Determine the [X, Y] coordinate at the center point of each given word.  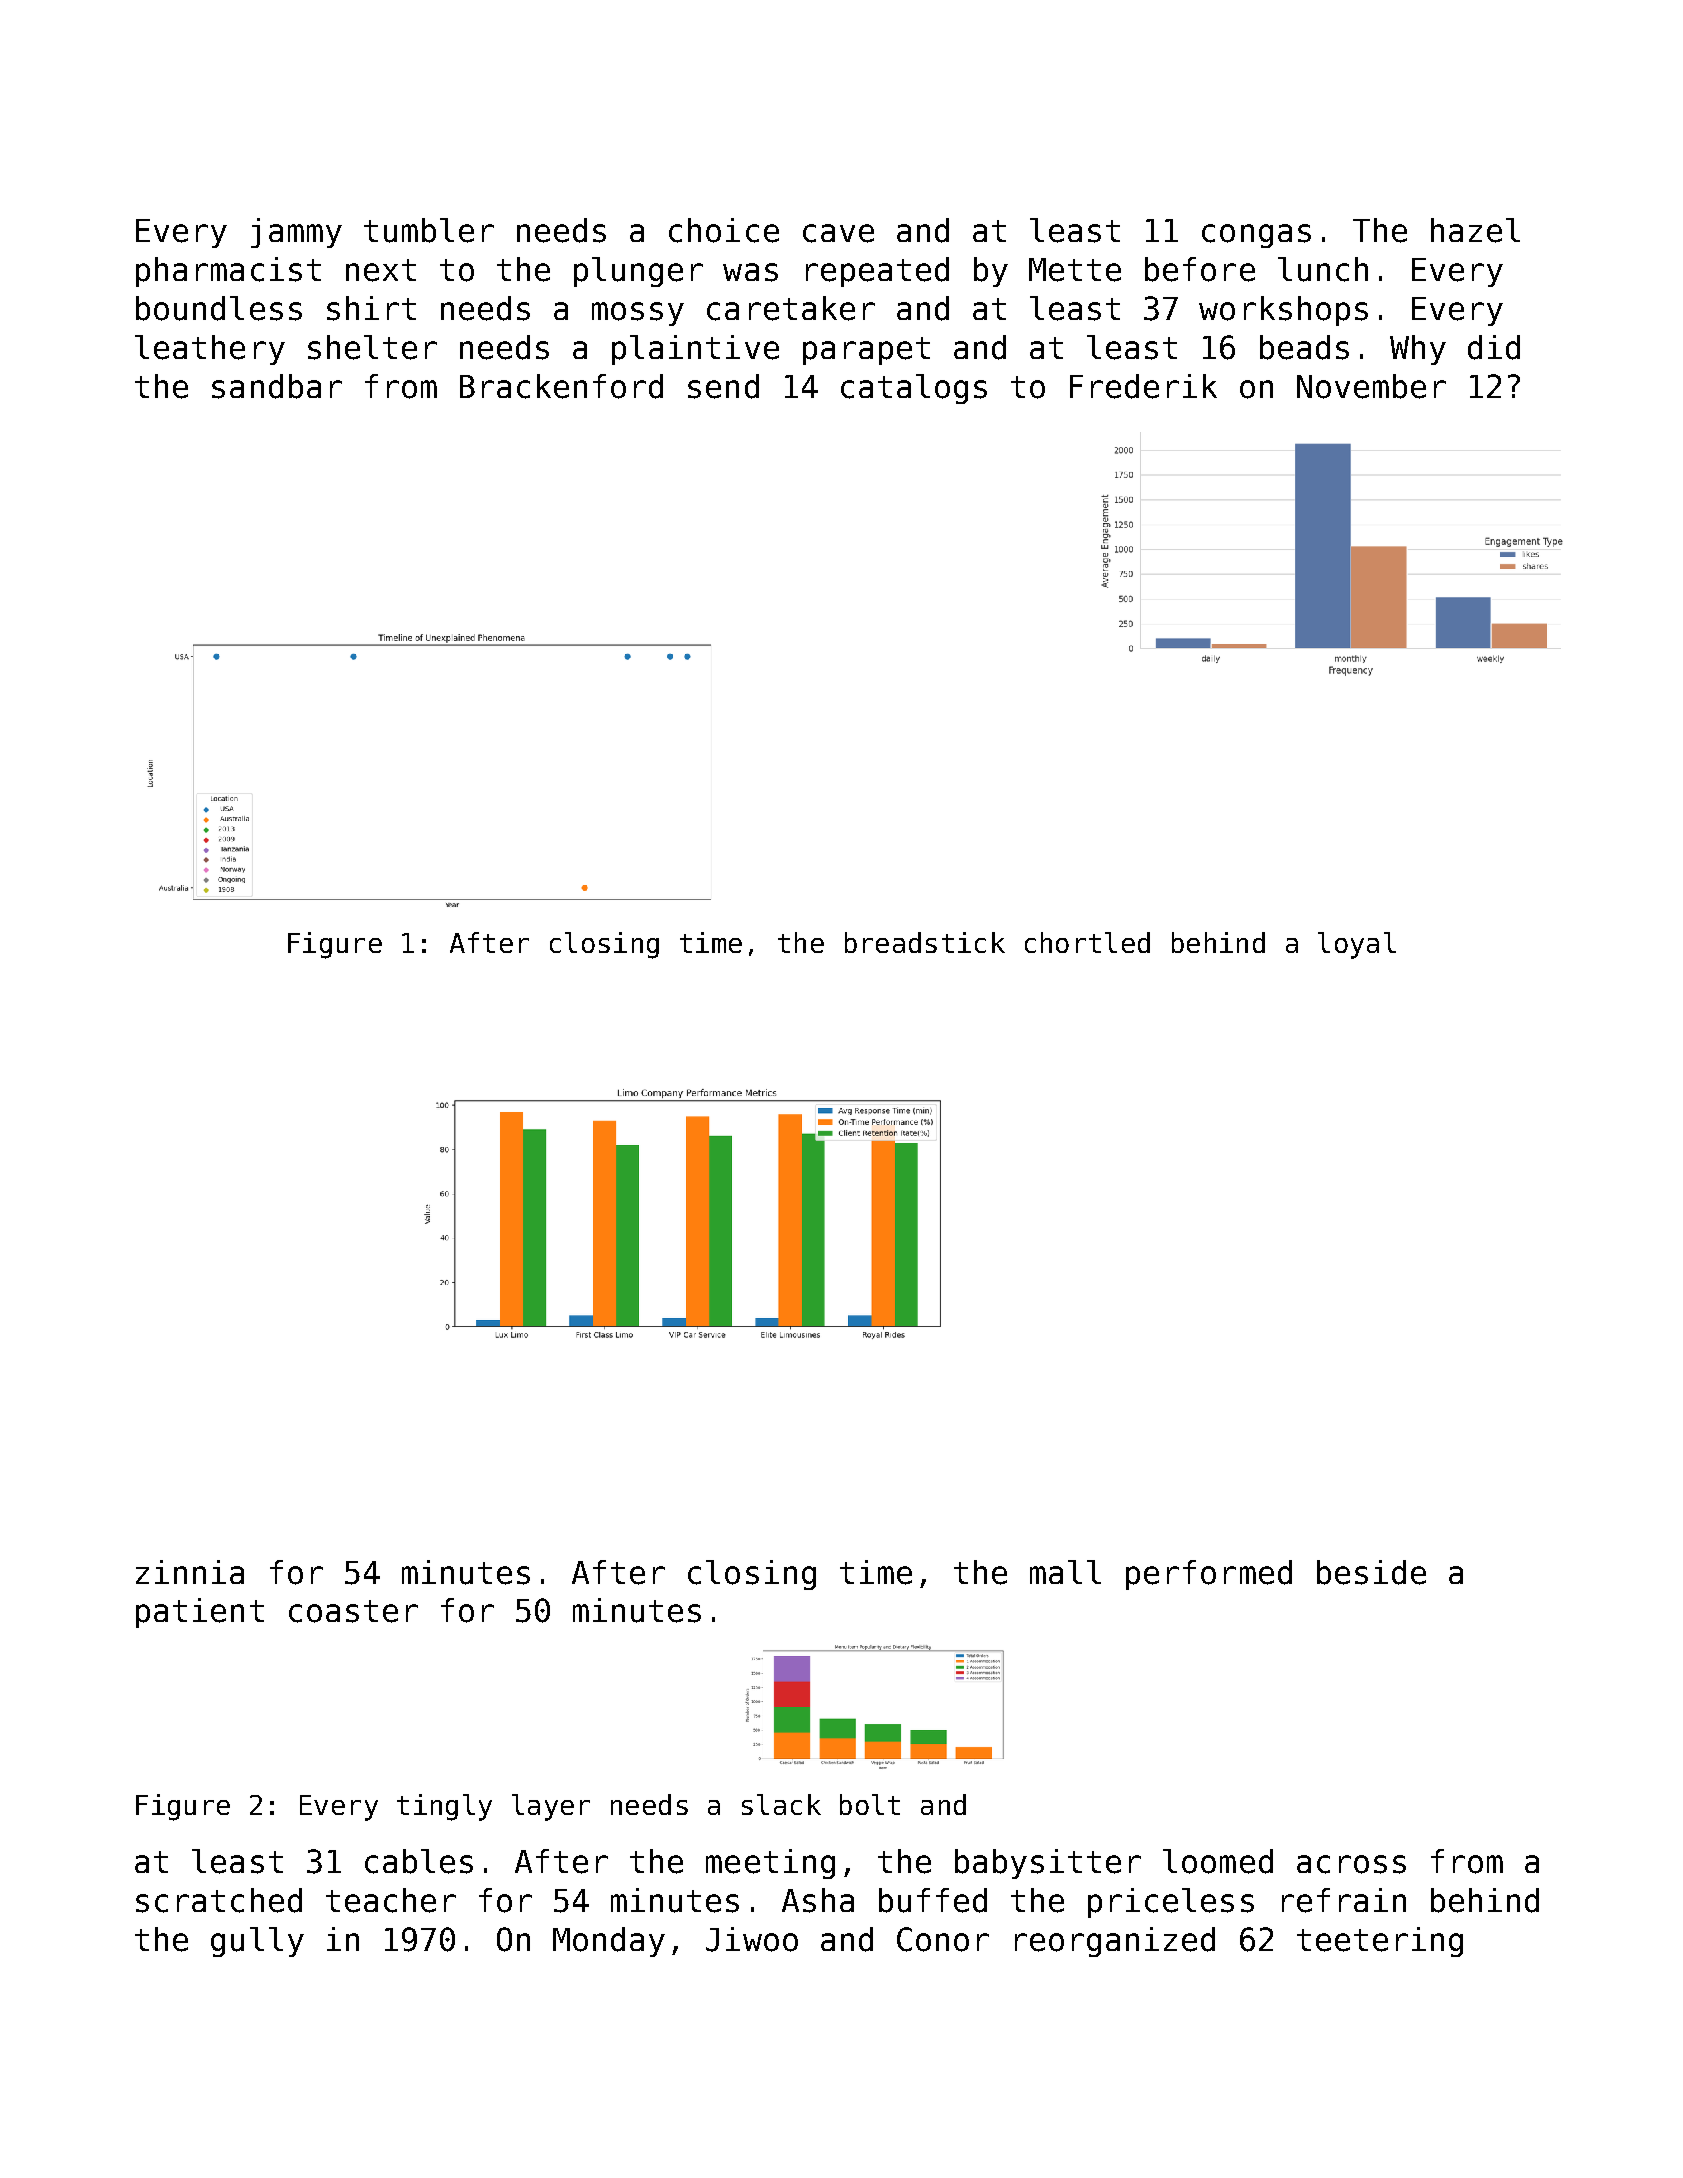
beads [1304, 347]
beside [1371, 1572]
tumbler [429, 230]
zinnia [190, 1572]
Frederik [1143, 386]
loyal [1357, 945]
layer [551, 1807]
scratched [219, 1900]
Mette [1075, 270]
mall [1065, 1572]
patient [200, 1613]
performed [1209, 1575]
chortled [1087, 942]
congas [1256, 236]
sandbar [277, 386]
